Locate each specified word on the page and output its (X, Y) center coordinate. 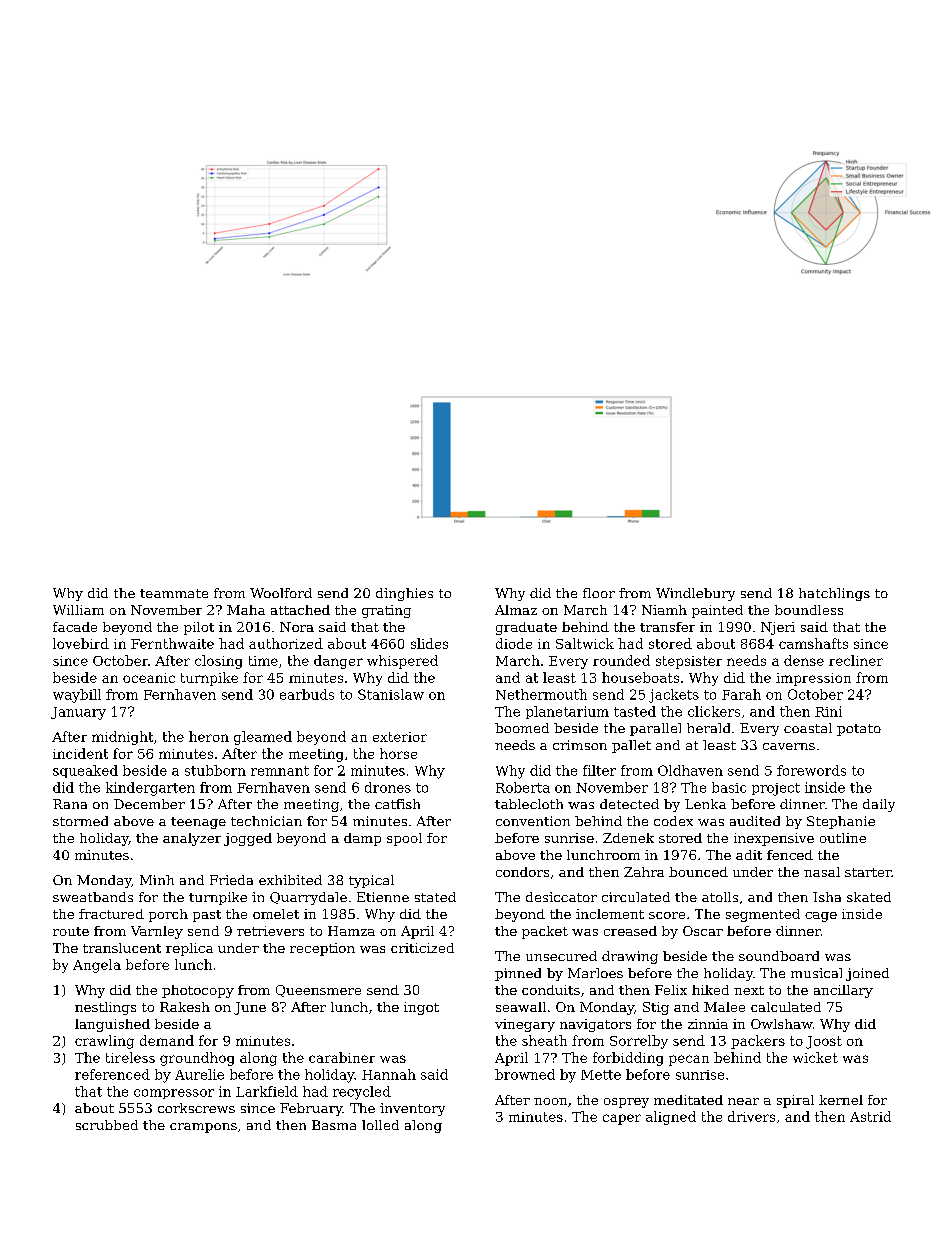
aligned (671, 1118)
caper (622, 1119)
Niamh (664, 610)
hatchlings (834, 594)
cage (821, 917)
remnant (280, 771)
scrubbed (107, 1125)
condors (522, 872)
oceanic (149, 678)
